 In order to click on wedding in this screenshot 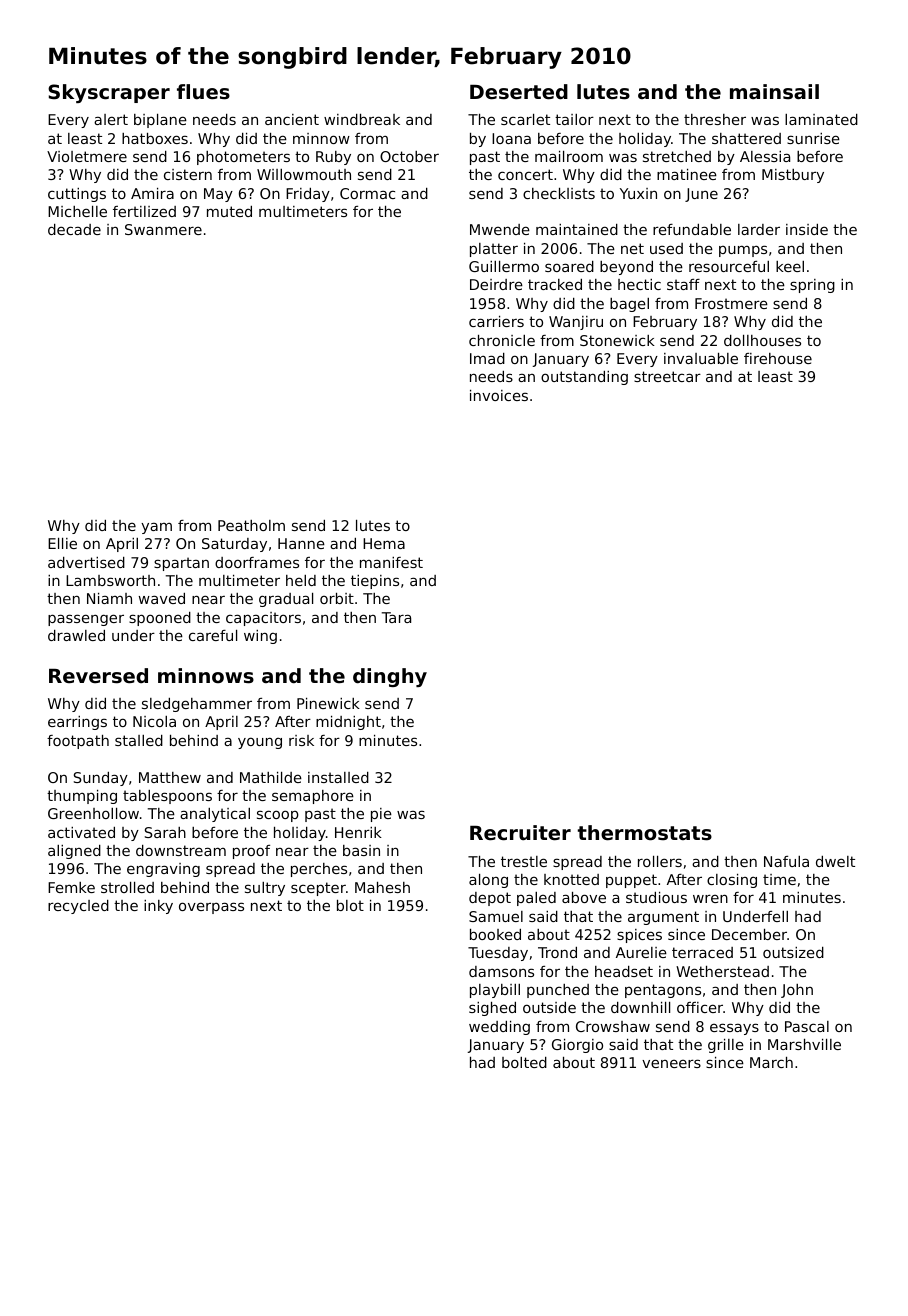, I will do `click(499, 1028)`.
